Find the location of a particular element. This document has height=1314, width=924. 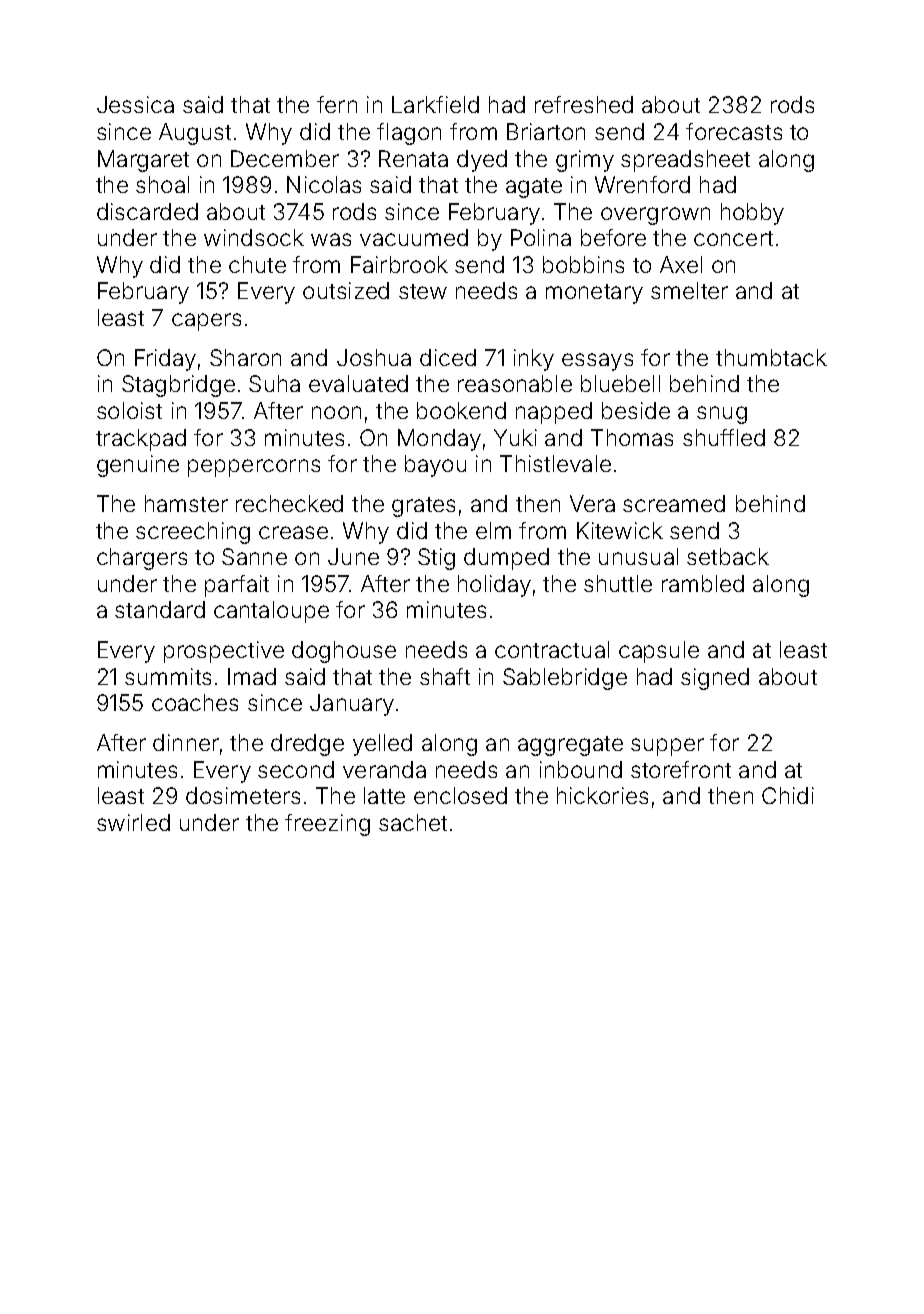

swirled is located at coordinates (133, 822).
